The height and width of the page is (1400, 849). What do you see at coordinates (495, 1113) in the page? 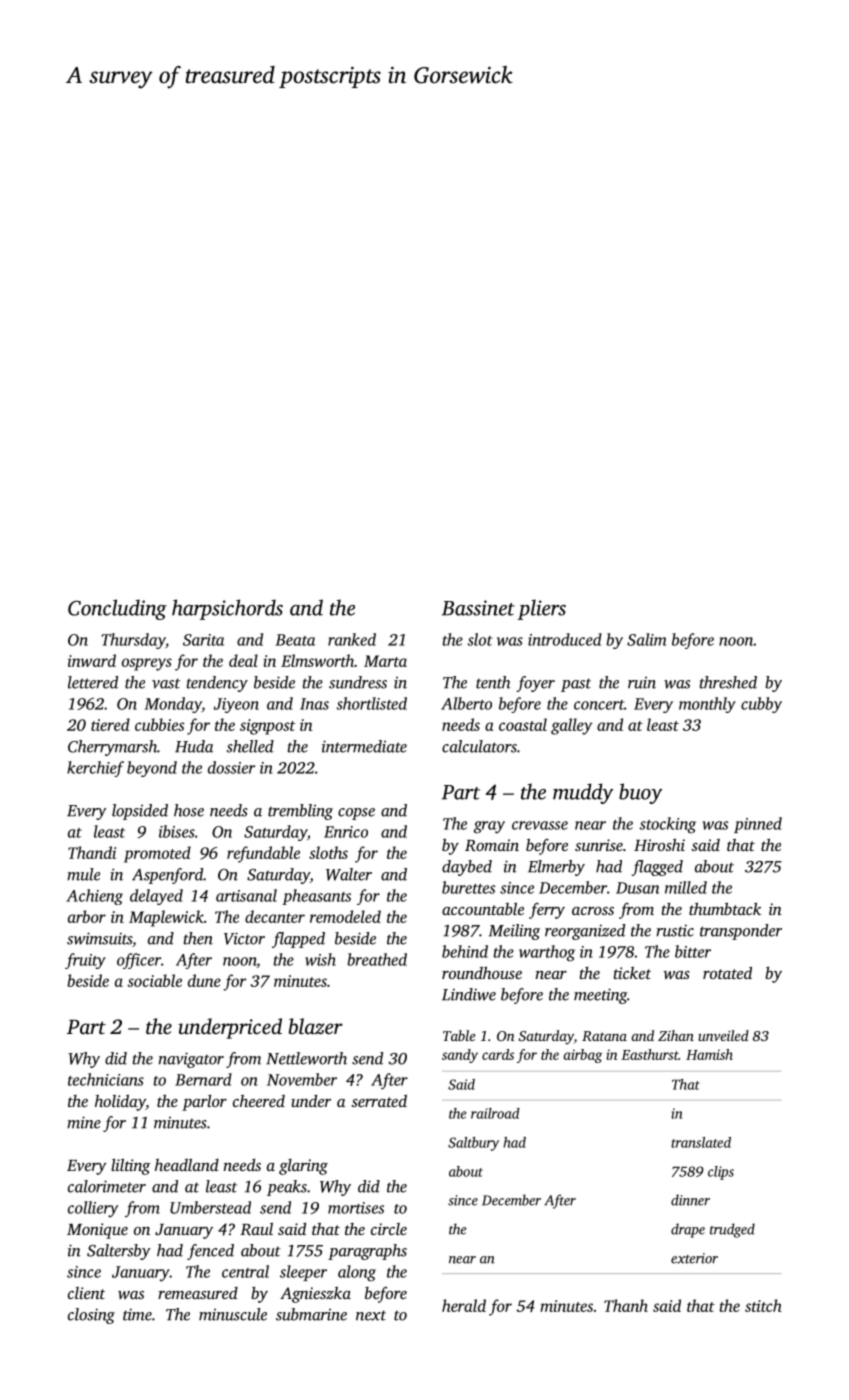
I see `railroad` at bounding box center [495, 1113].
